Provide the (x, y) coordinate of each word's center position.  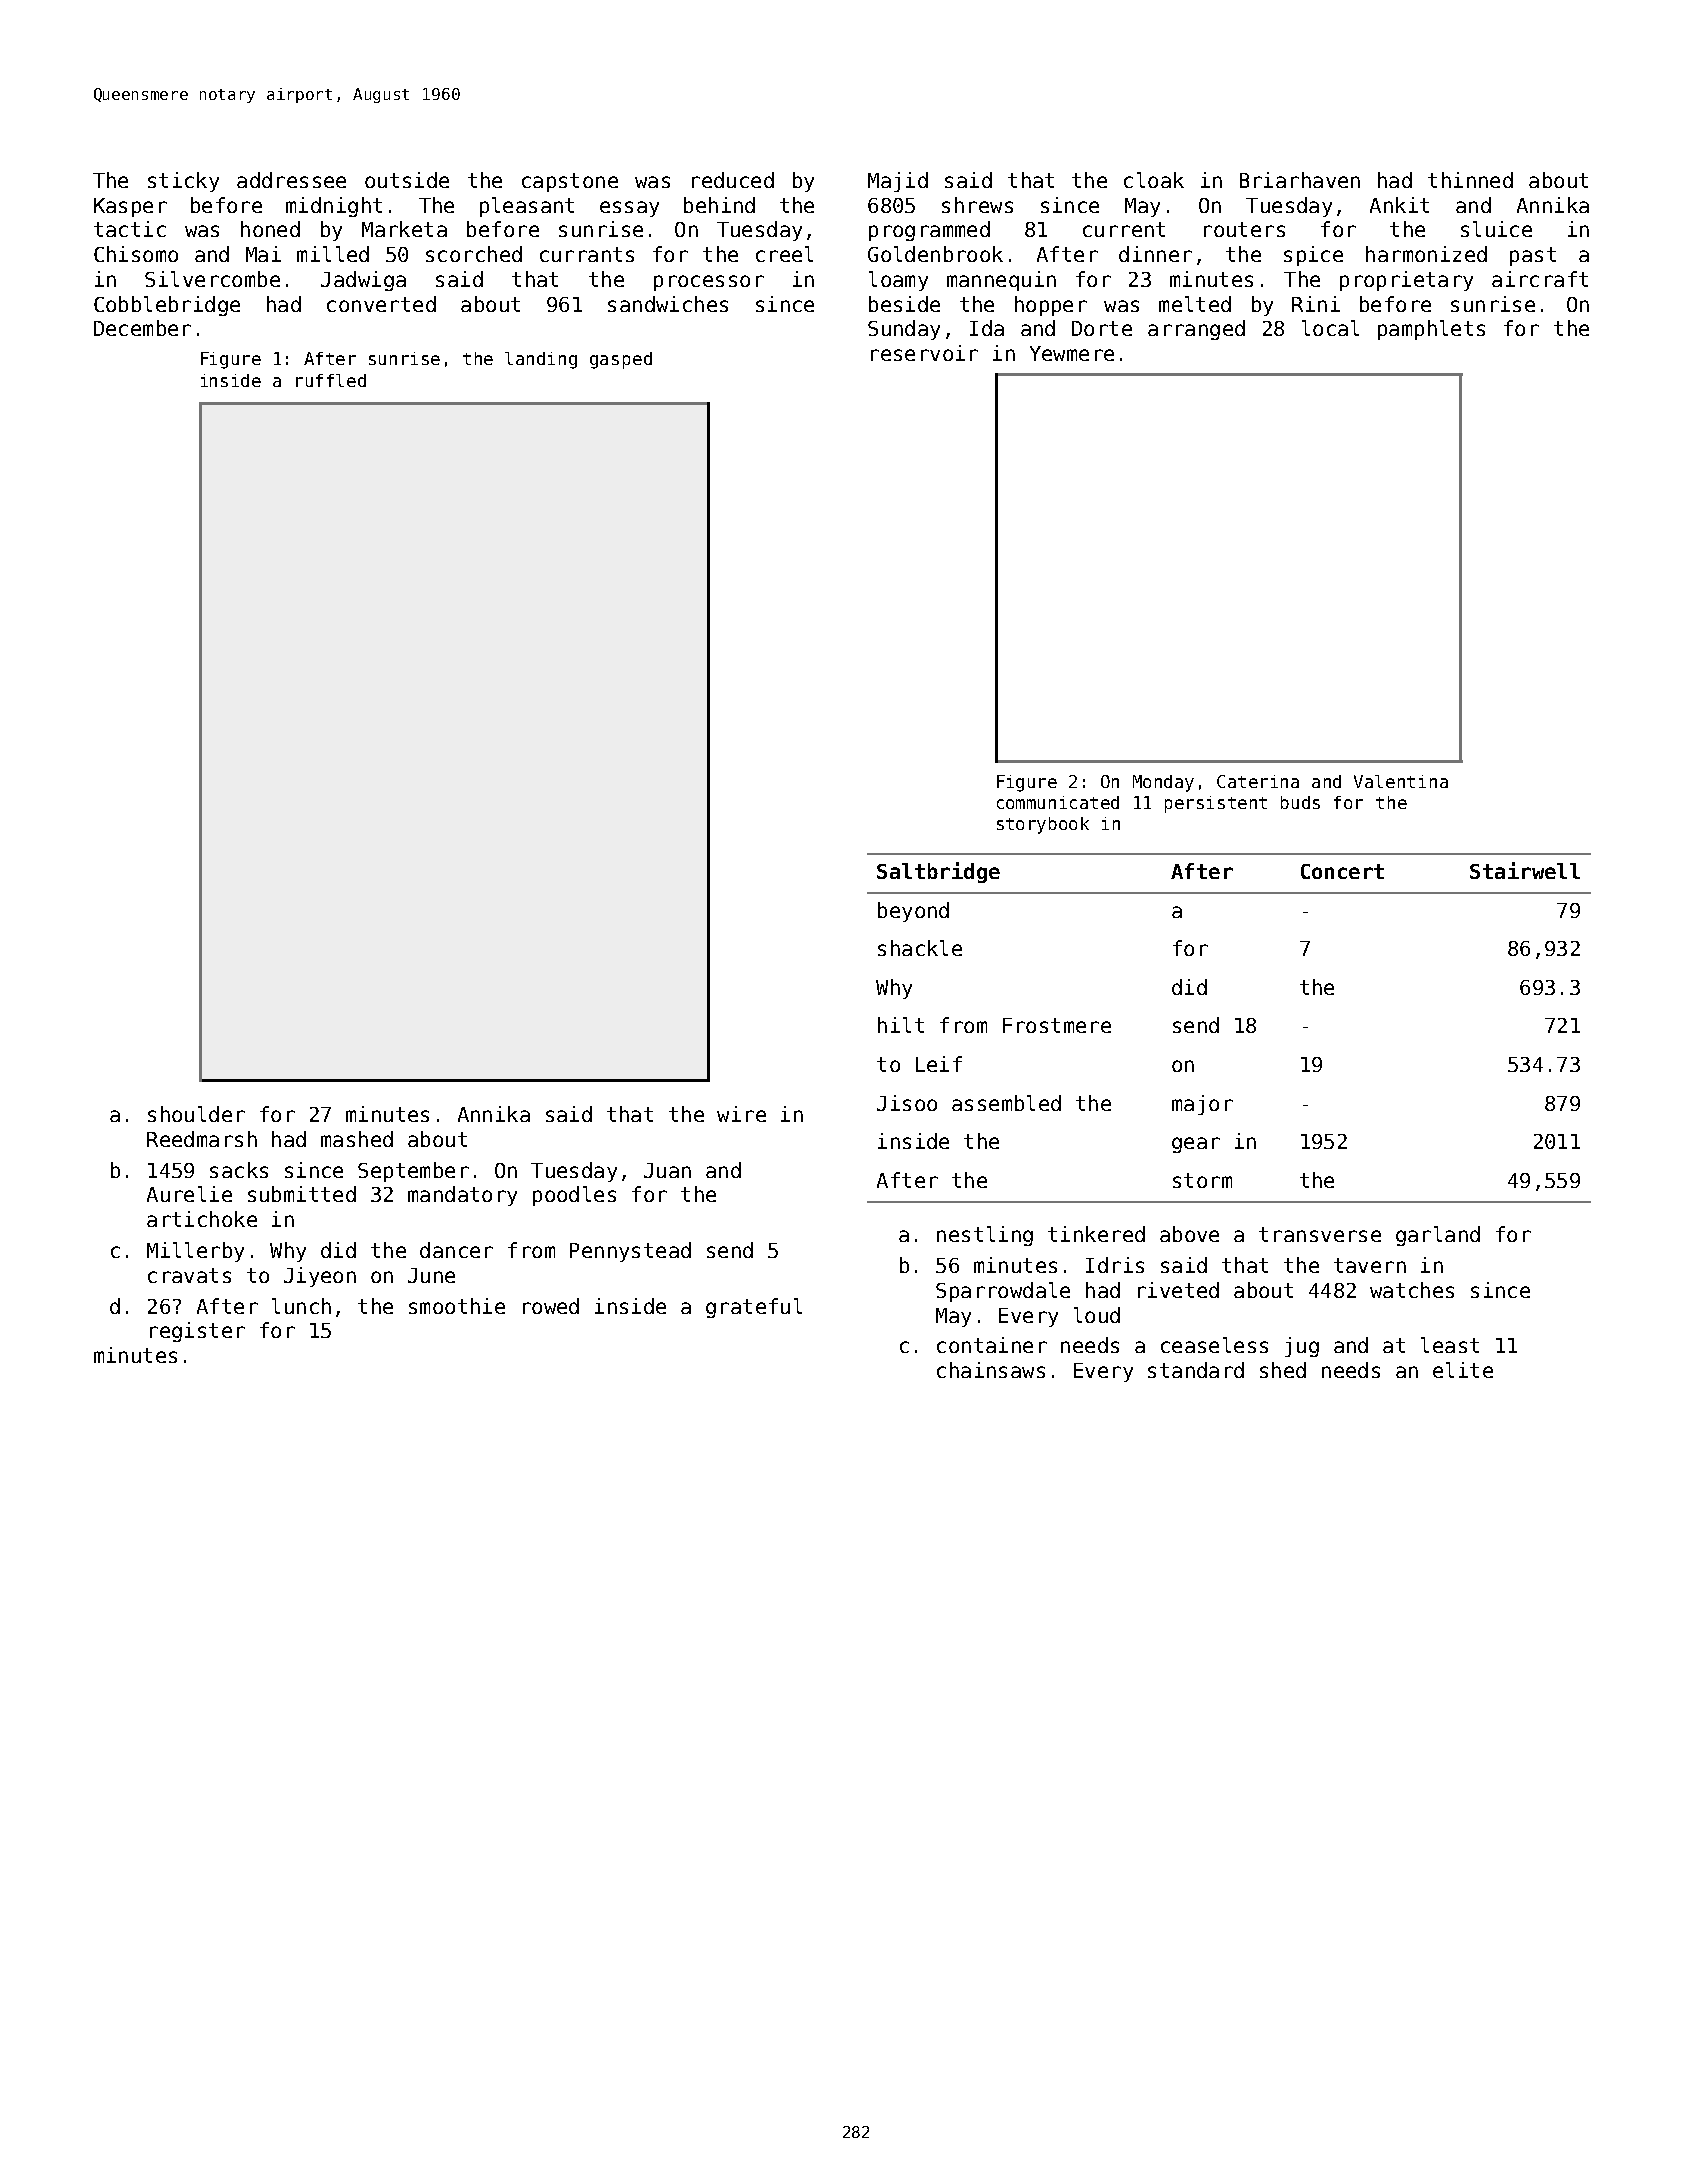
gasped (621, 360)
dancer (456, 1250)
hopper (1051, 306)
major (1202, 1105)
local (1330, 328)
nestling (985, 1236)
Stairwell (1525, 870)
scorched (474, 254)
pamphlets (1431, 330)
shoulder (196, 1114)
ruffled (331, 380)
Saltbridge (938, 872)
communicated (1058, 802)
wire (741, 1114)
